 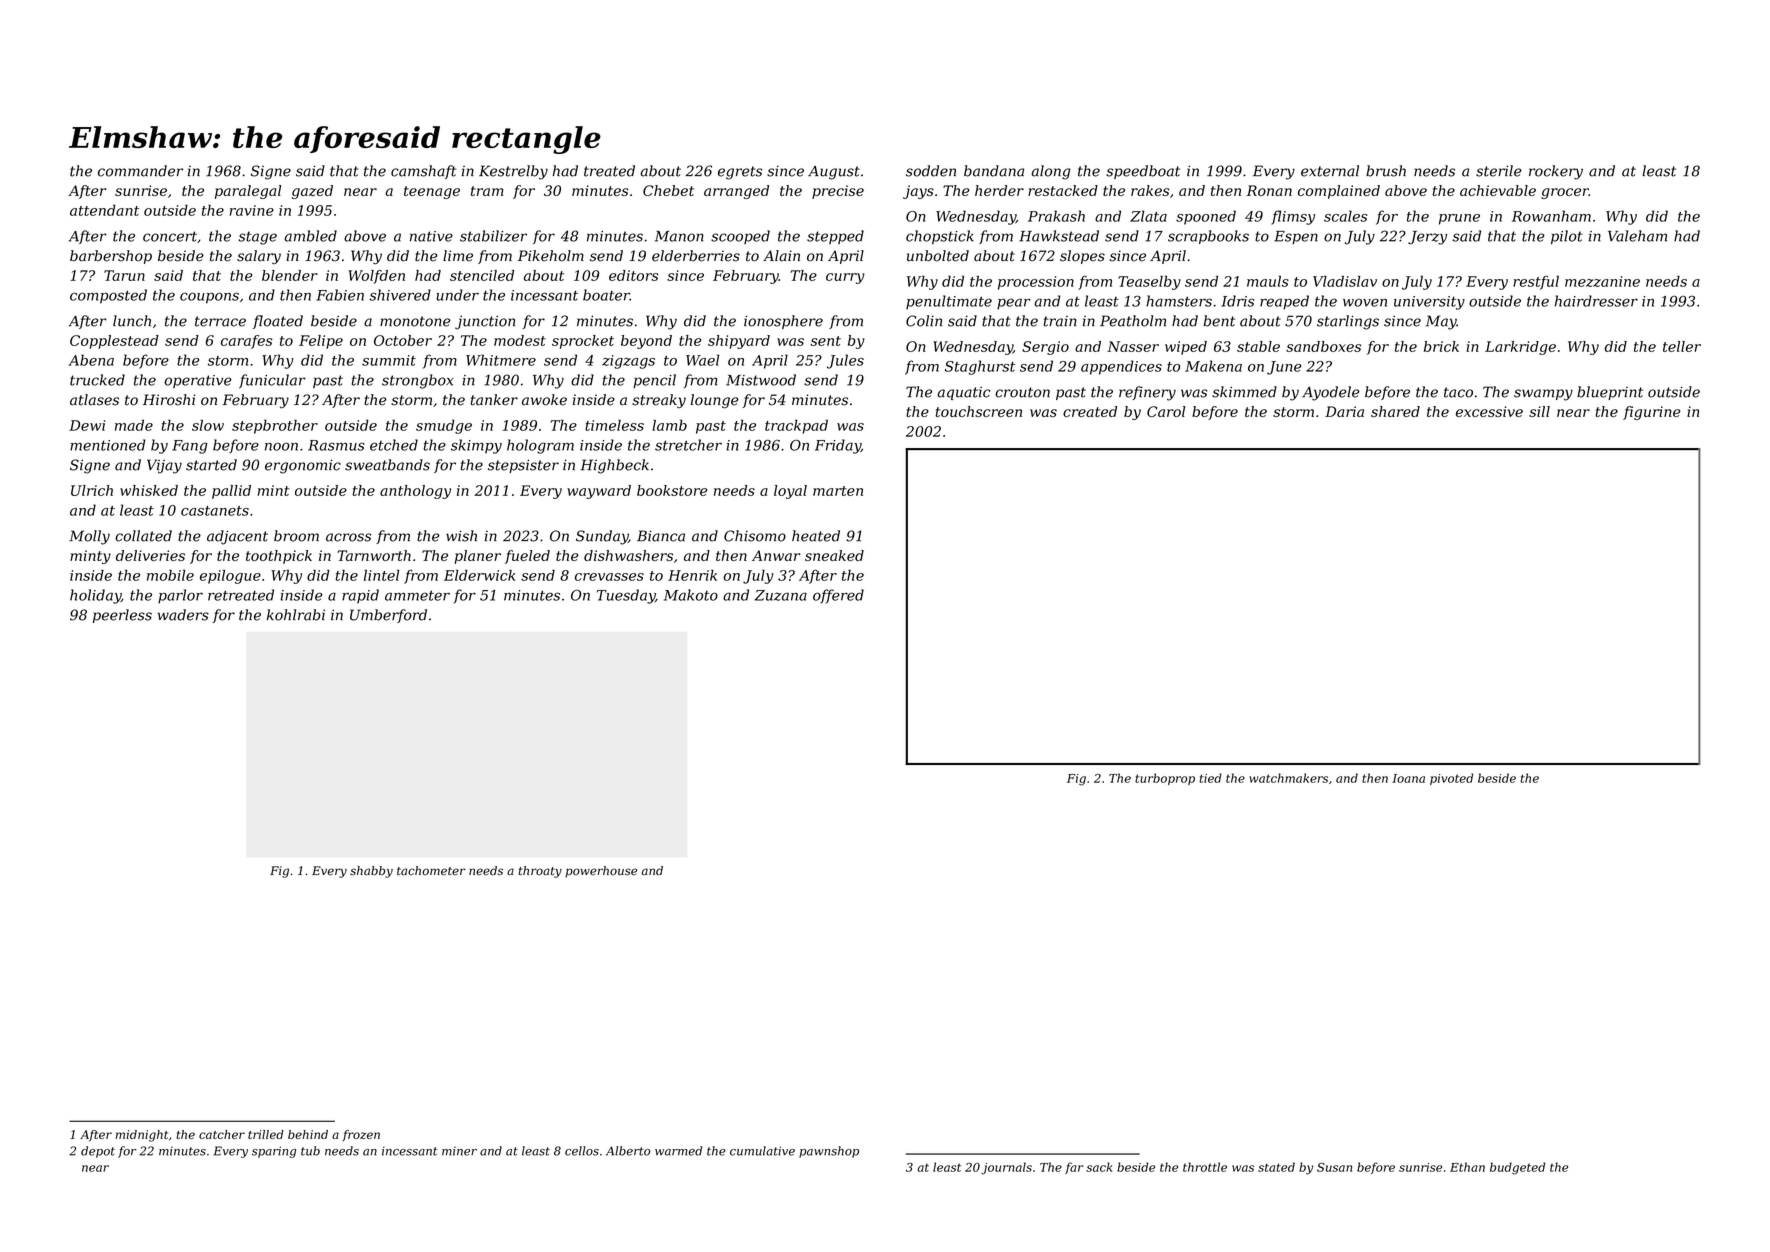 I want to click on figurine, so click(x=1652, y=413).
